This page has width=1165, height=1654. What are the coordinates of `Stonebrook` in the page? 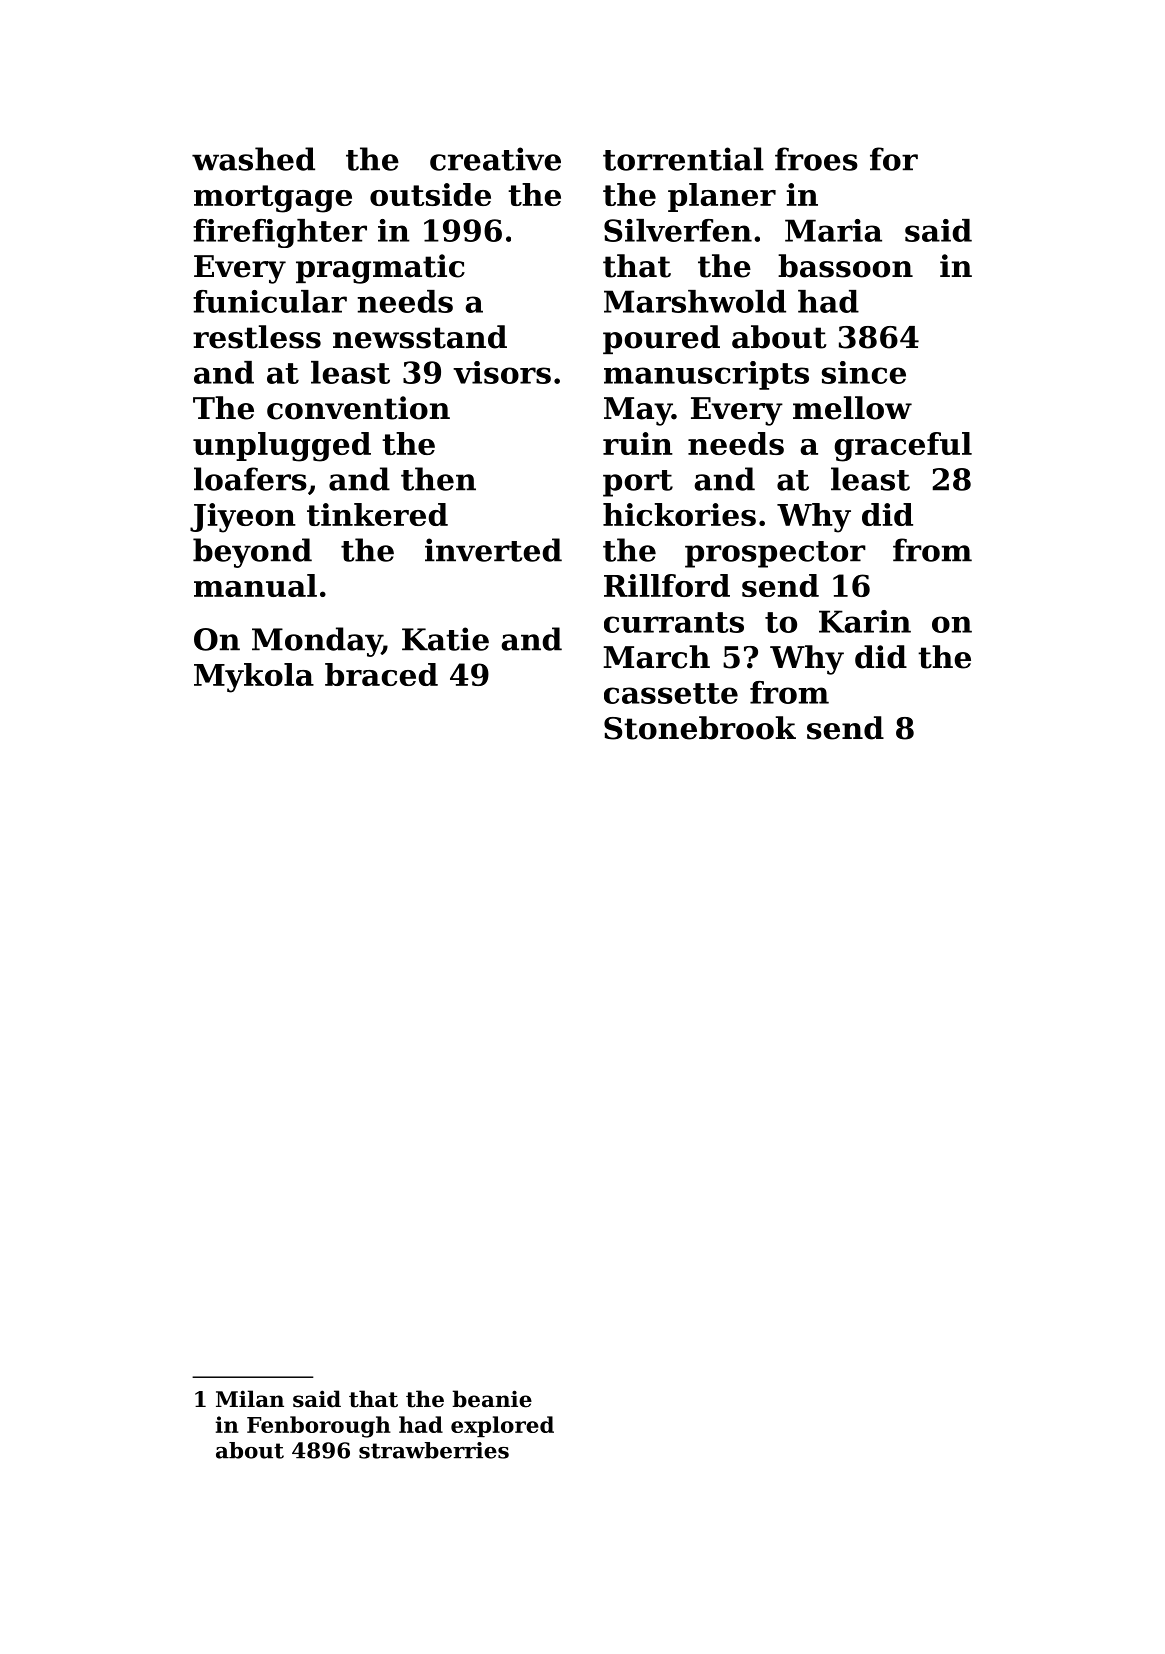 It's located at (700, 728).
